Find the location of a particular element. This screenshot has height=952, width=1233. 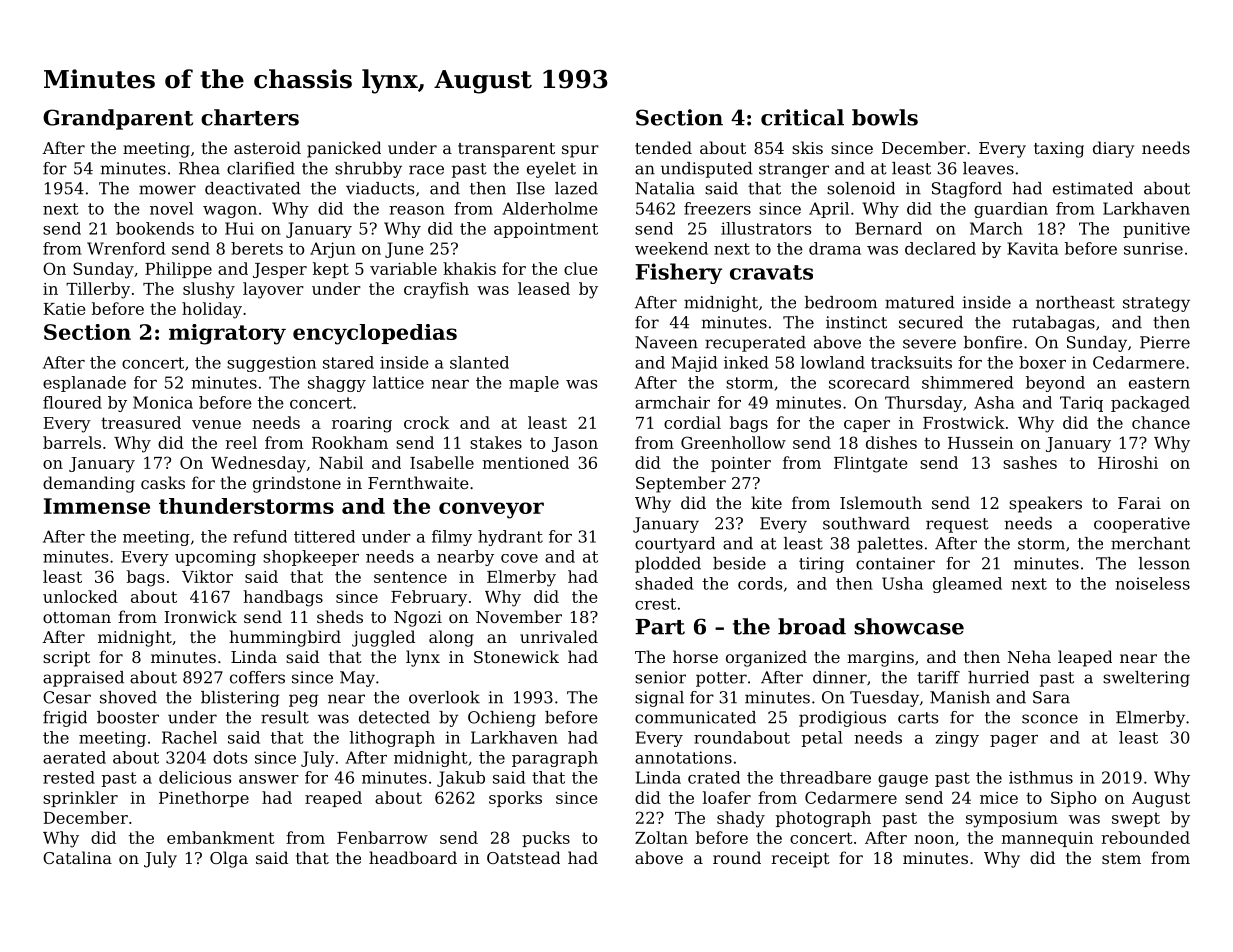

khakis is located at coordinates (469, 268).
